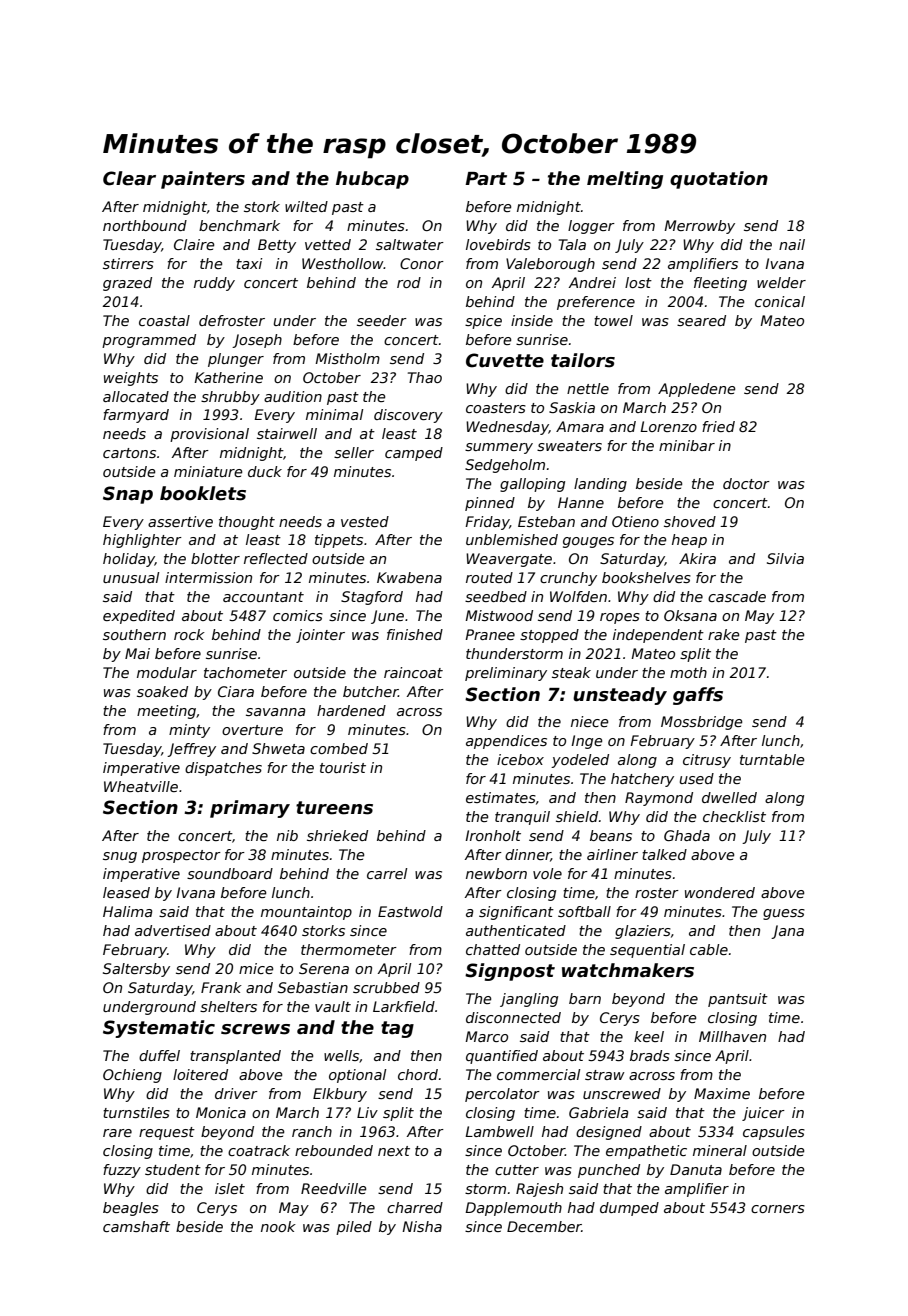 Image resolution: width=908 pixels, height=1316 pixels. I want to click on mice, so click(256, 968).
